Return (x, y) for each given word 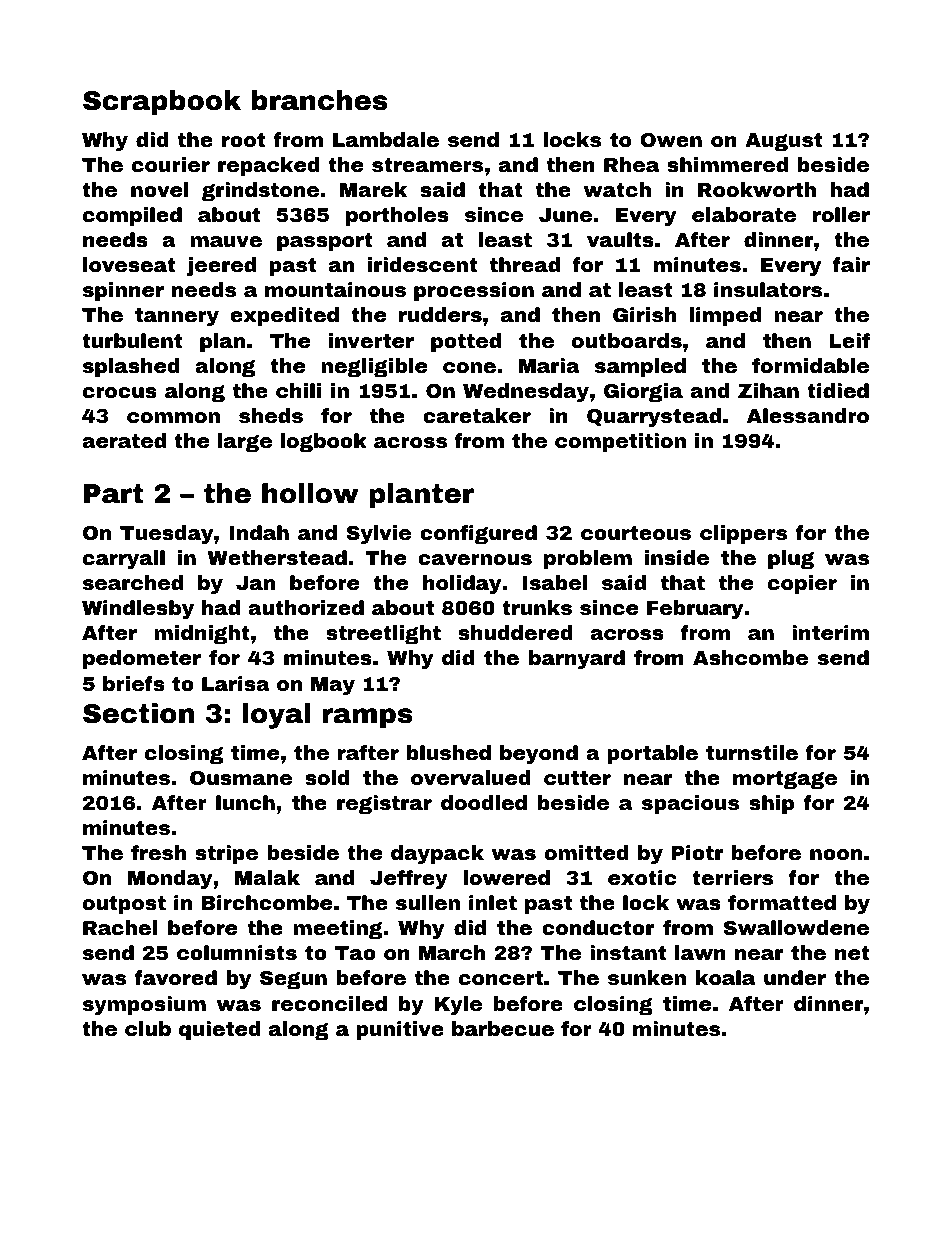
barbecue (503, 1028)
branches (320, 100)
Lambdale (386, 139)
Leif (849, 340)
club (148, 1028)
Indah (259, 532)
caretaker (477, 415)
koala (725, 977)
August (783, 142)
